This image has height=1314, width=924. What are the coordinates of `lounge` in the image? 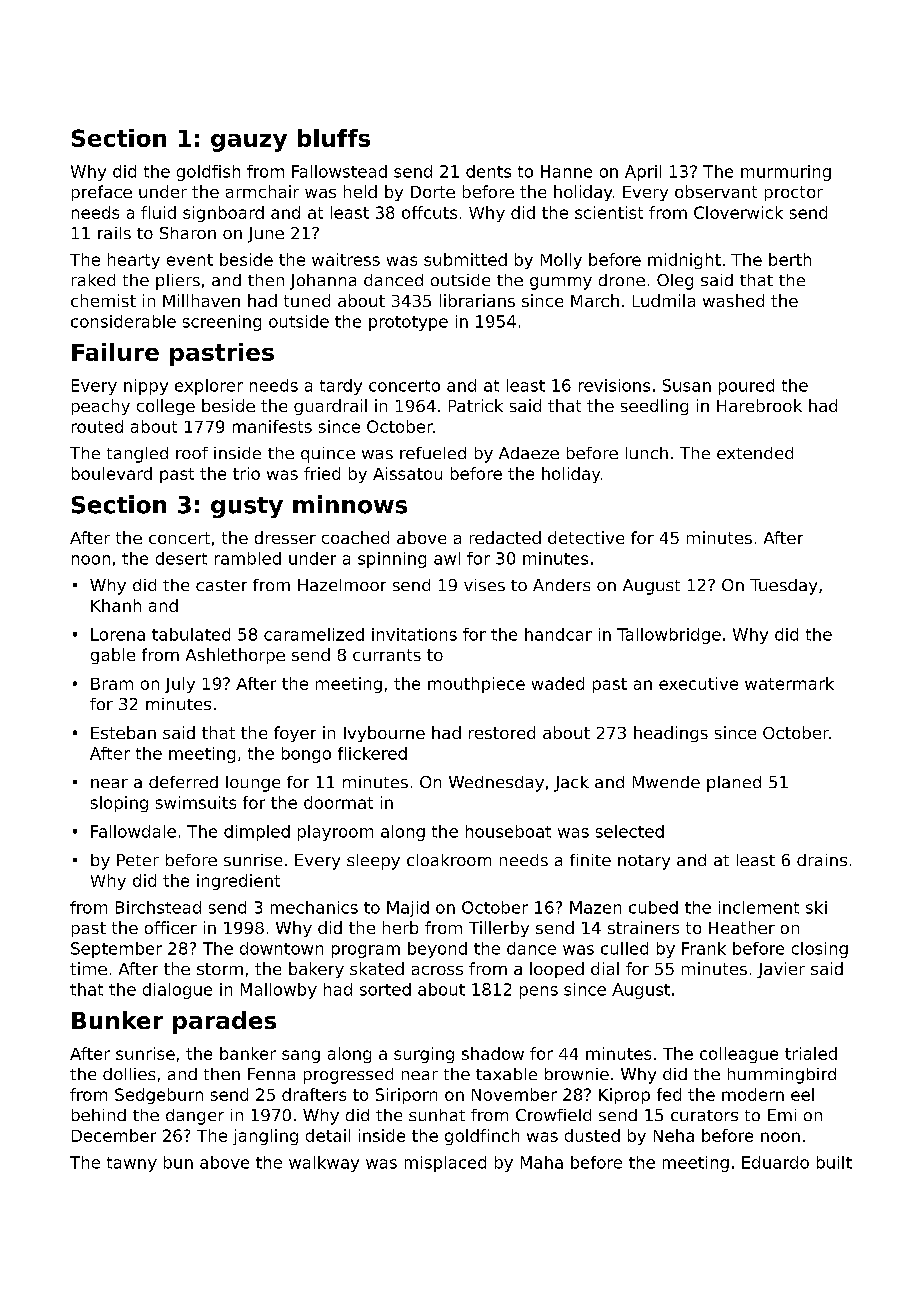 It's located at (253, 784).
